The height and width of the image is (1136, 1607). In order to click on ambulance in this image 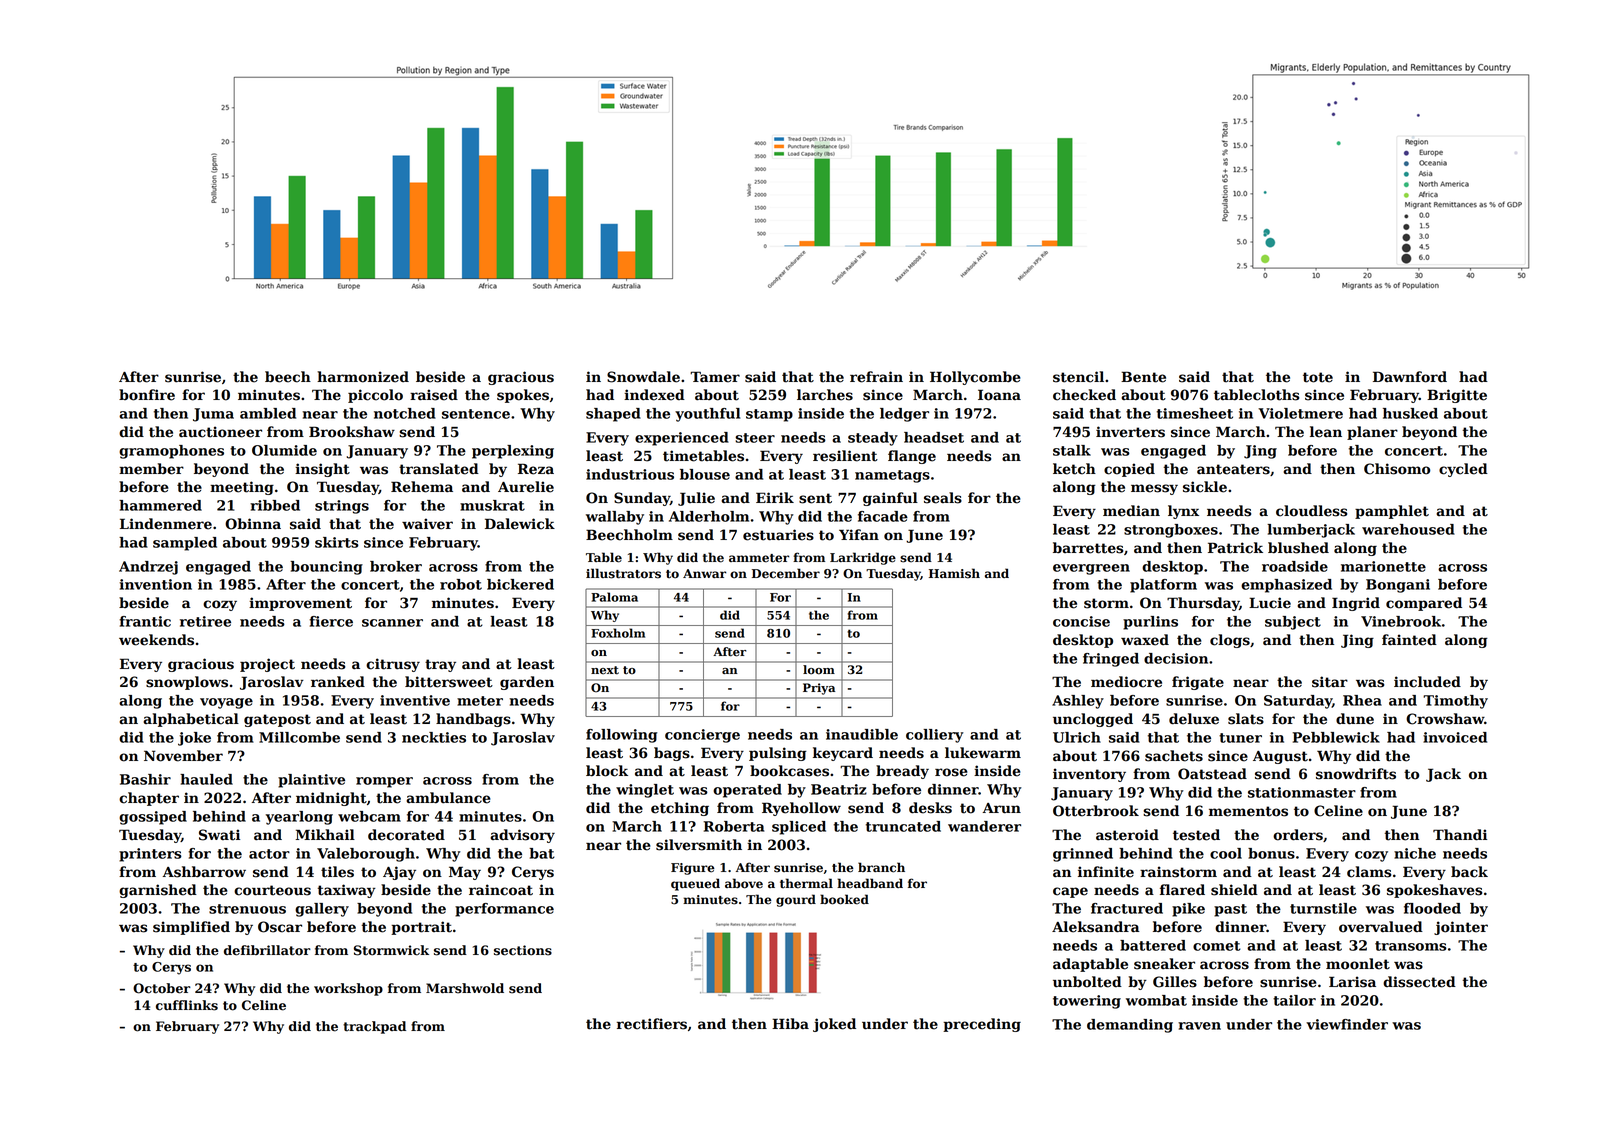, I will do `click(448, 798)`.
